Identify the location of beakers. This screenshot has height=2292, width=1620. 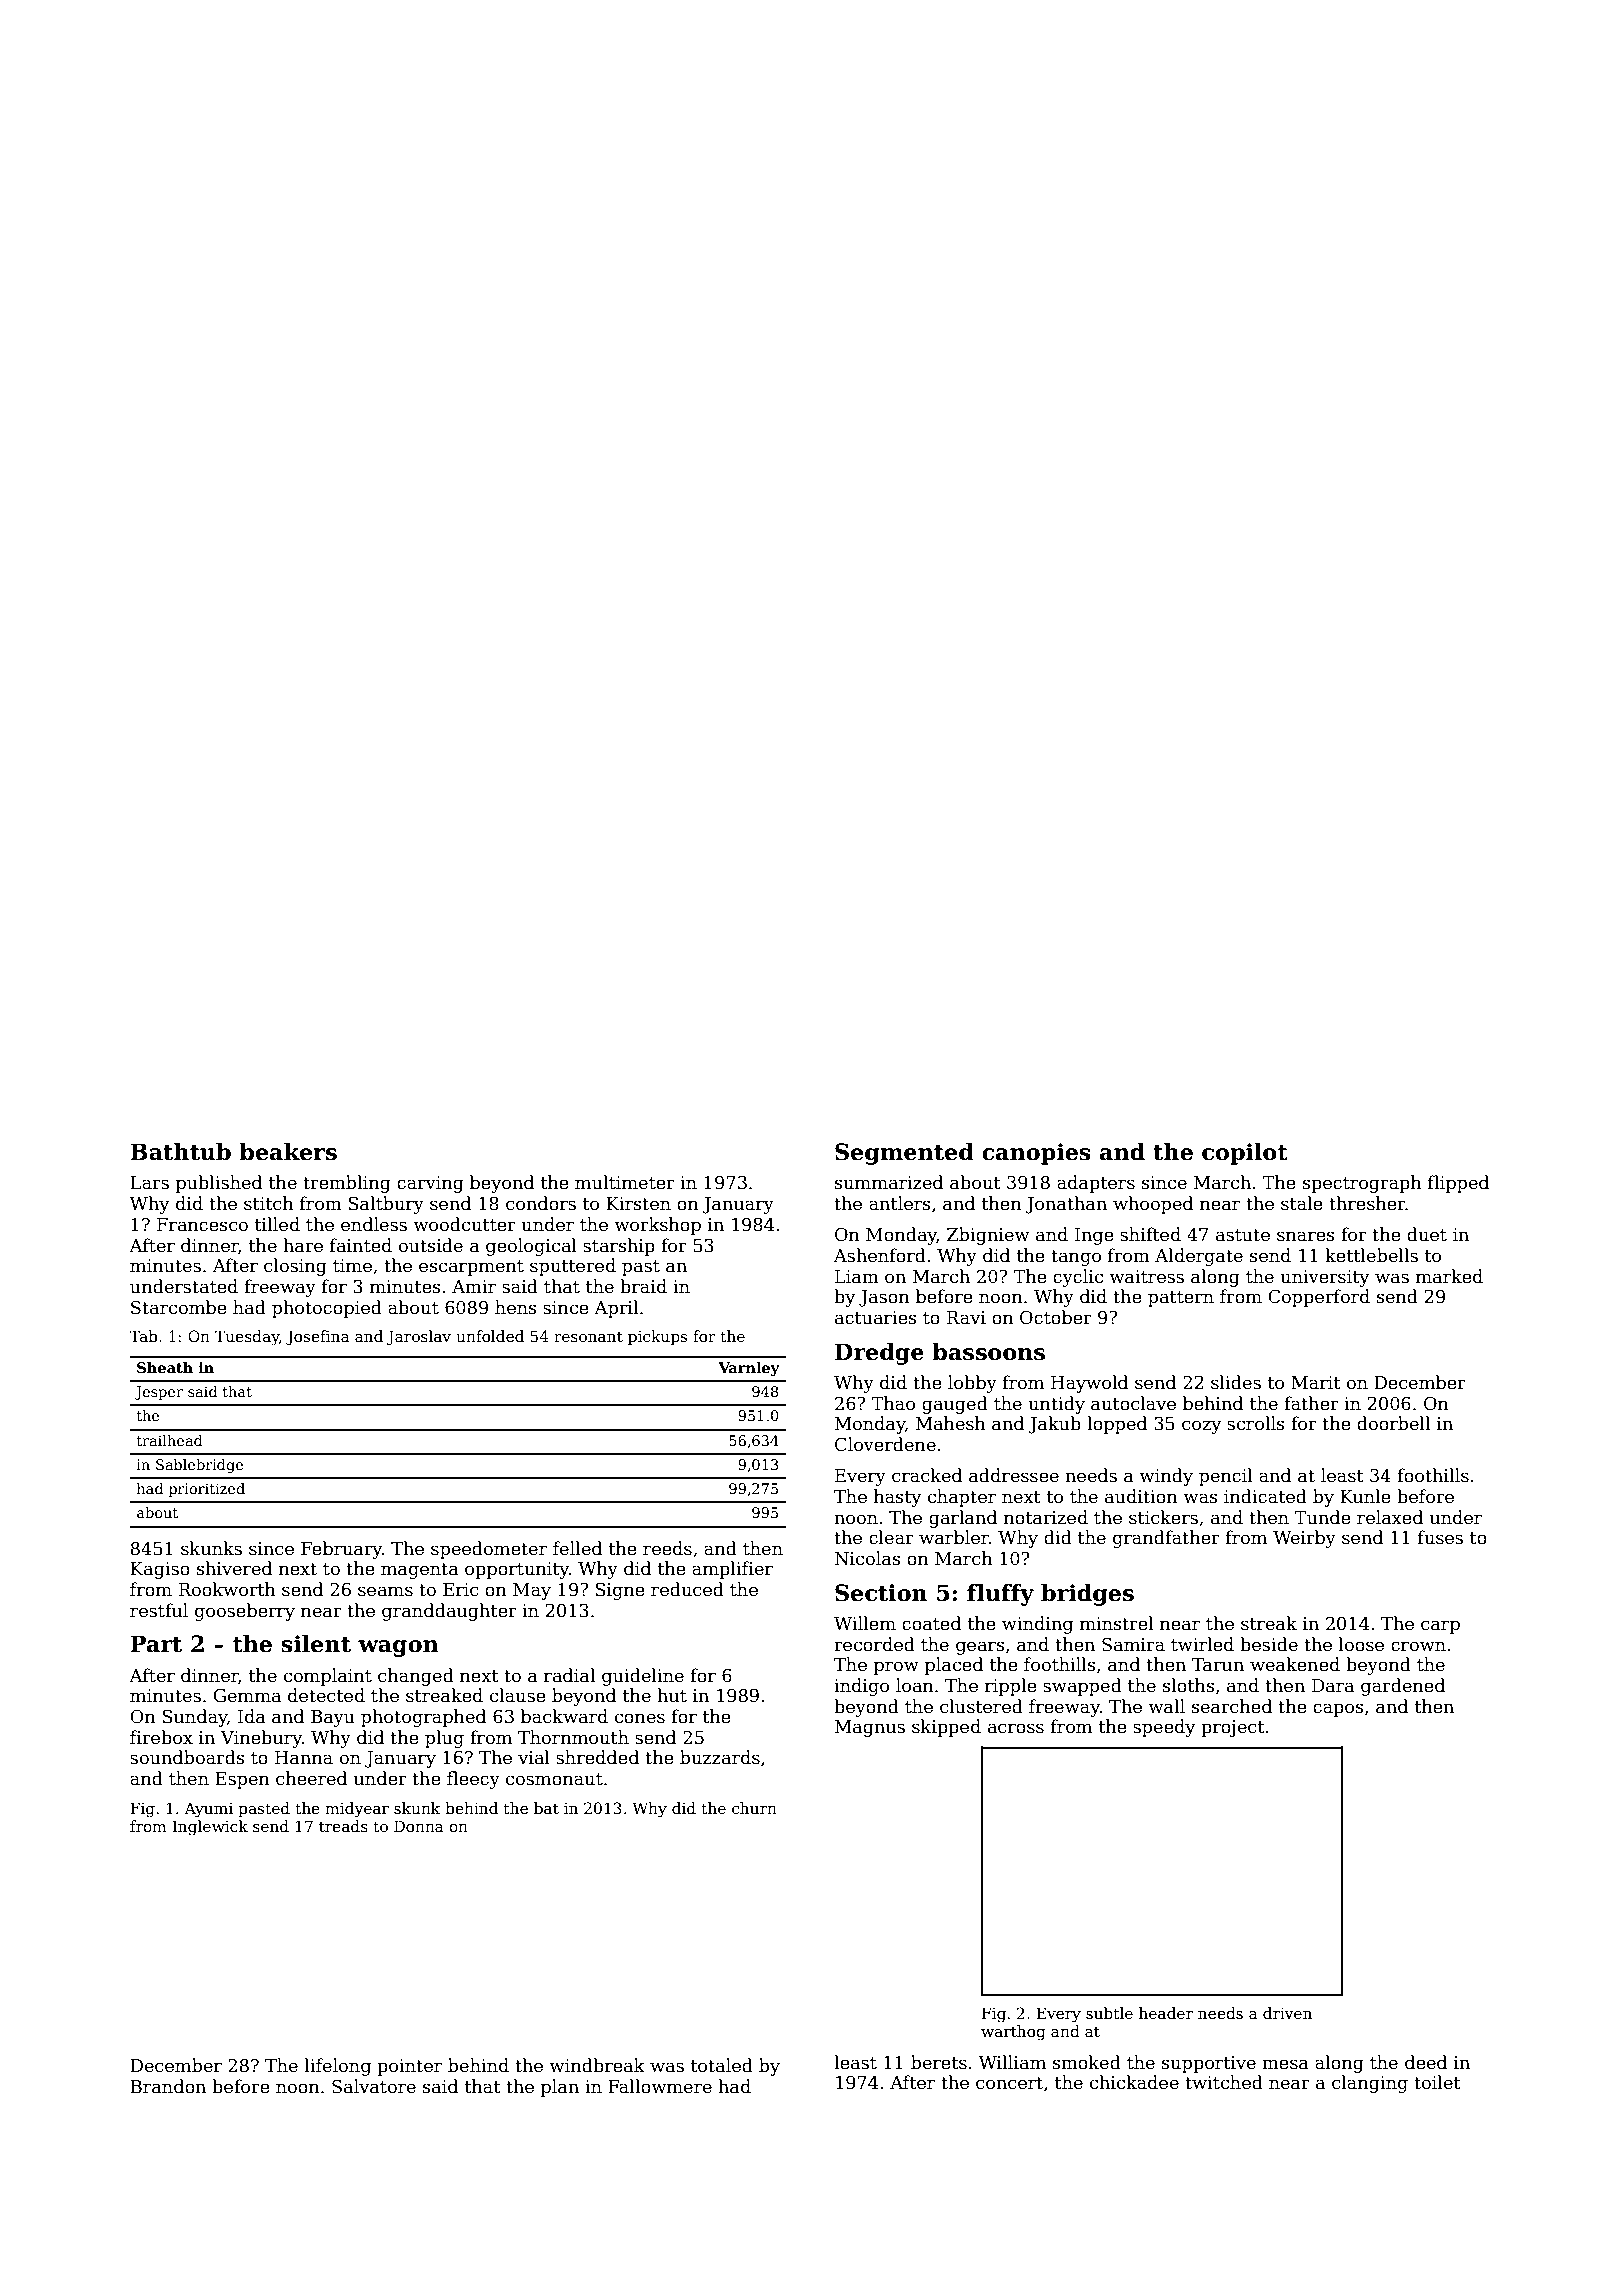
(288, 1152).
